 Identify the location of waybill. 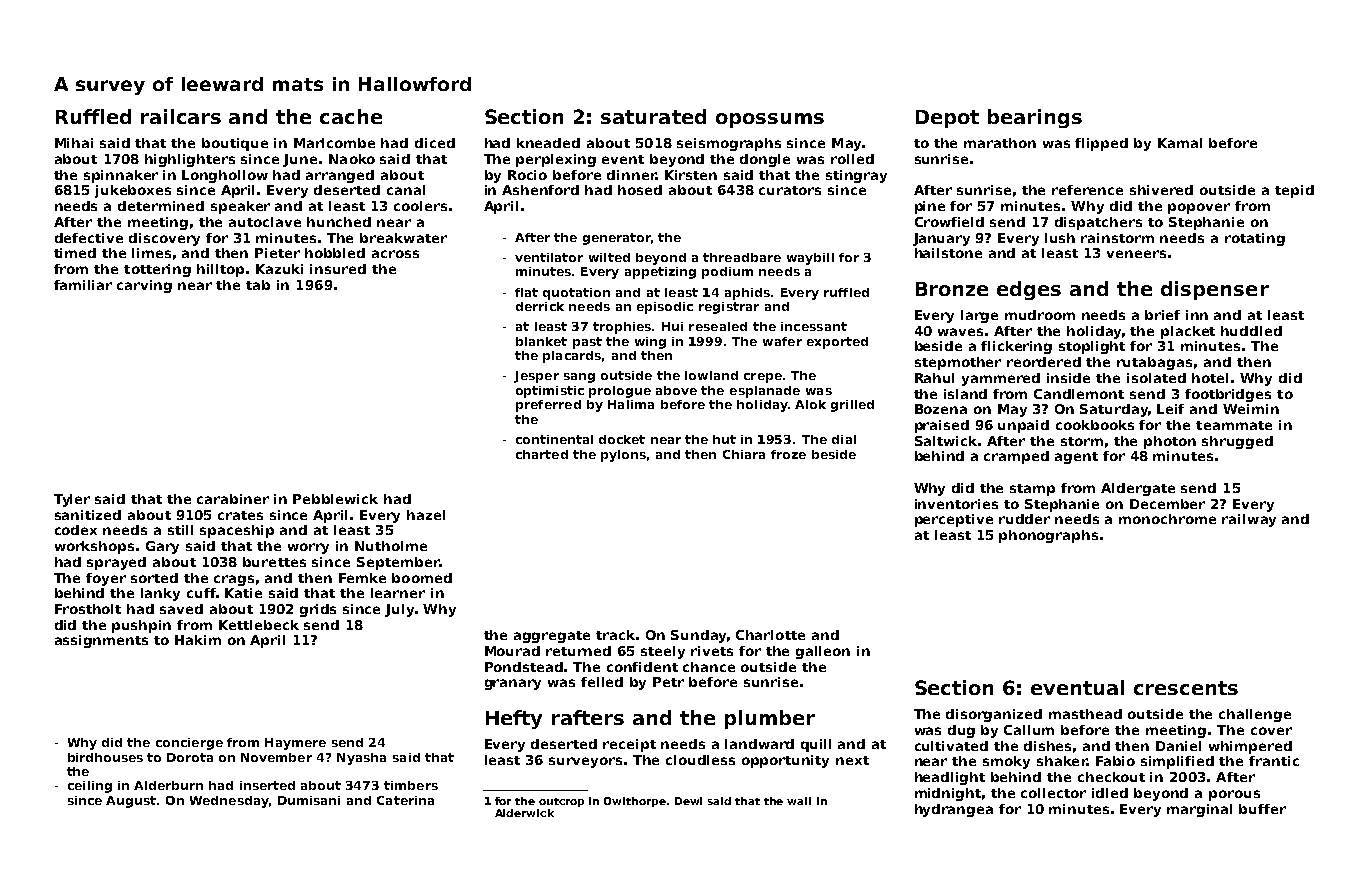
(810, 259).
